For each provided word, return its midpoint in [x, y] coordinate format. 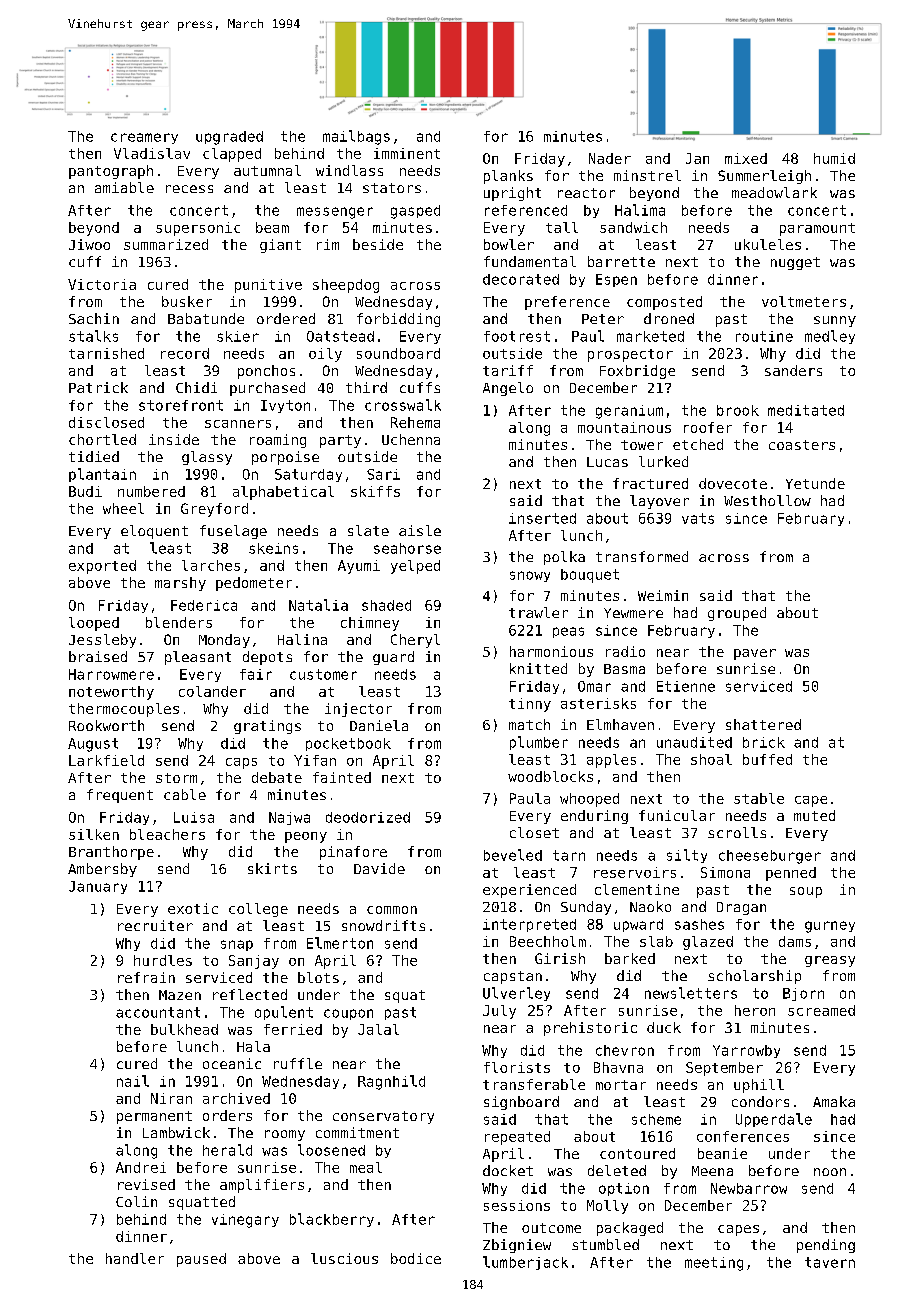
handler [135, 1258]
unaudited [694, 742]
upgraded [229, 138]
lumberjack [525, 1263]
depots [267, 658]
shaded [386, 605]
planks [508, 177]
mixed [746, 158]
